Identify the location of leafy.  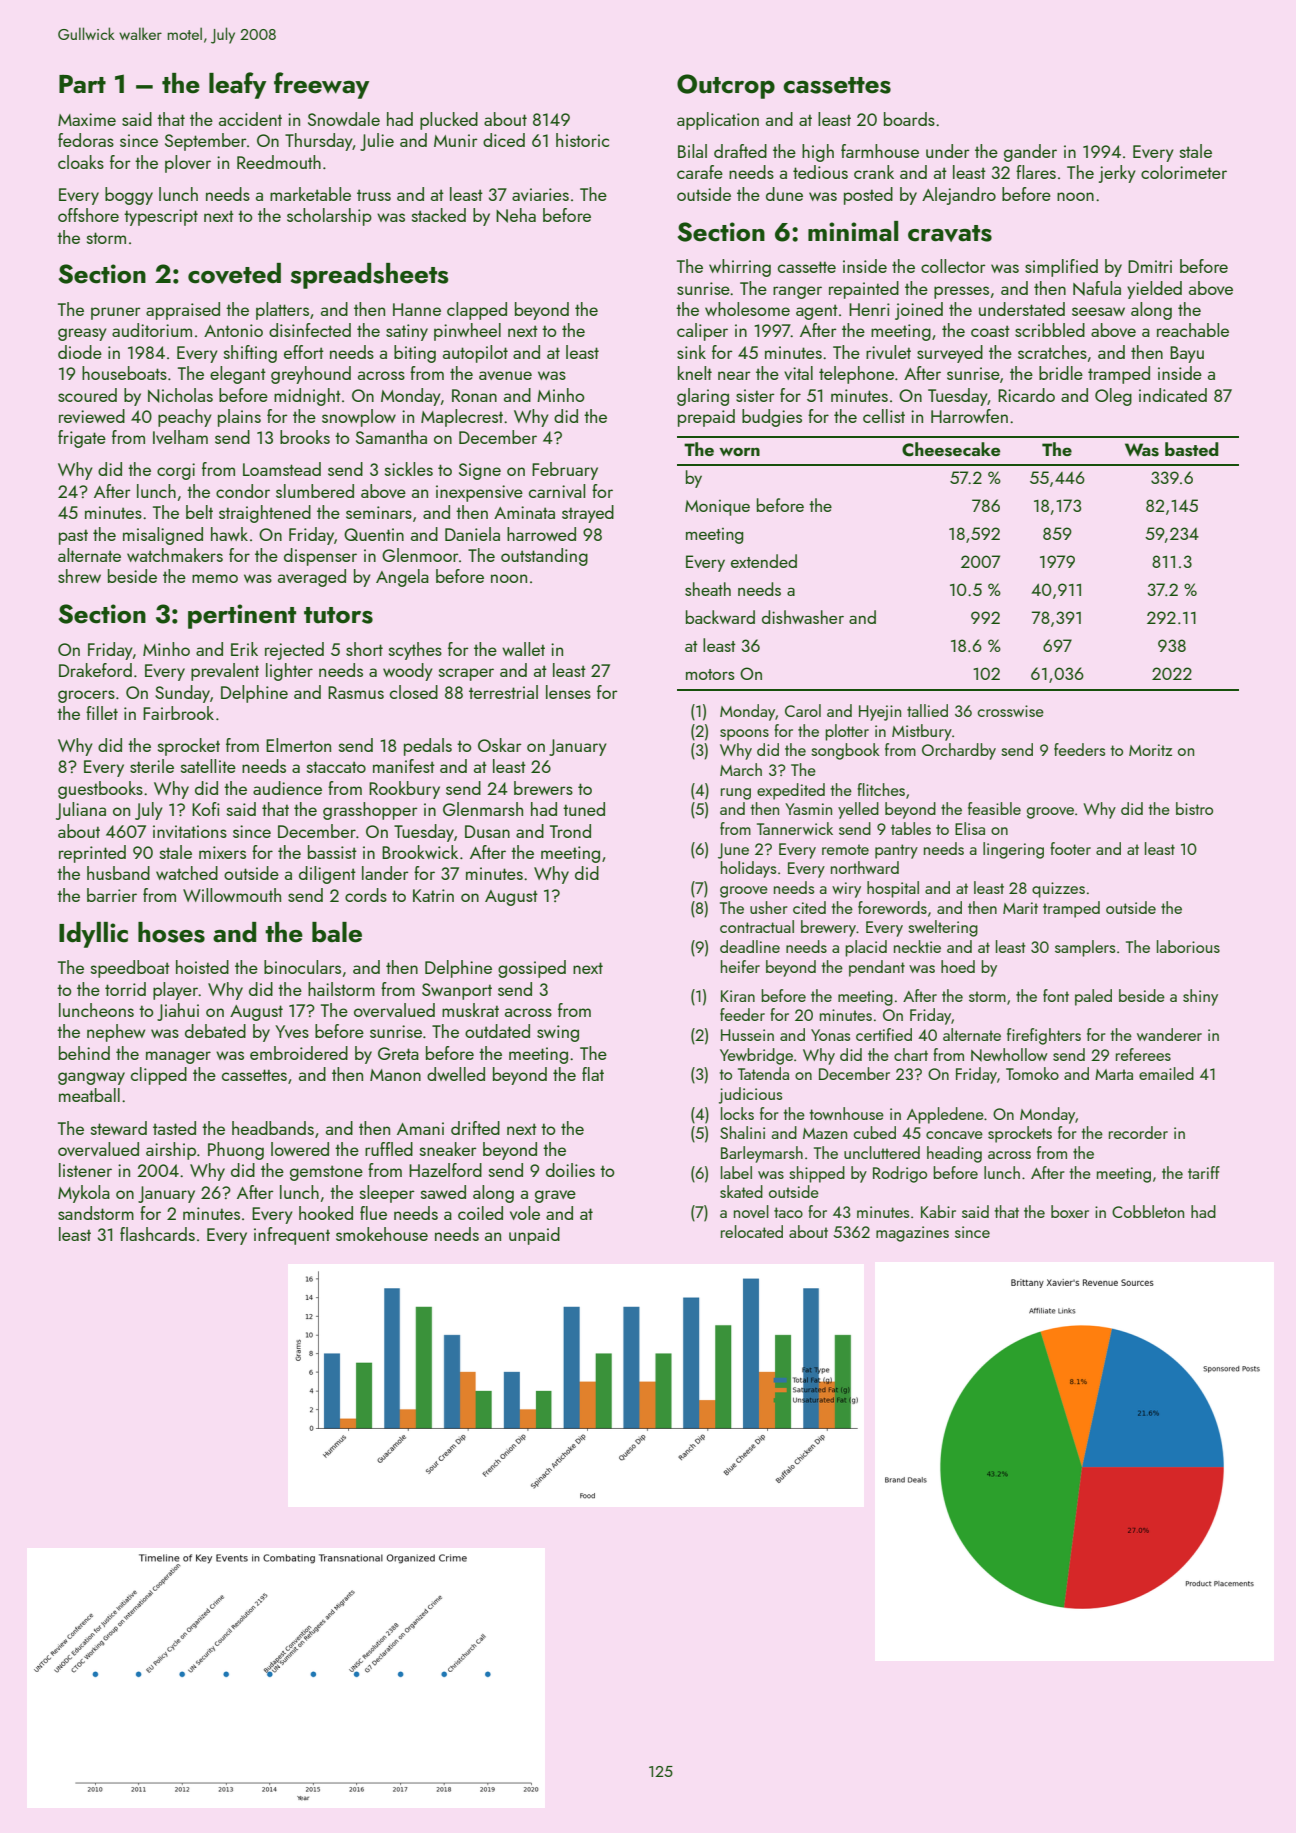
(237, 85).
